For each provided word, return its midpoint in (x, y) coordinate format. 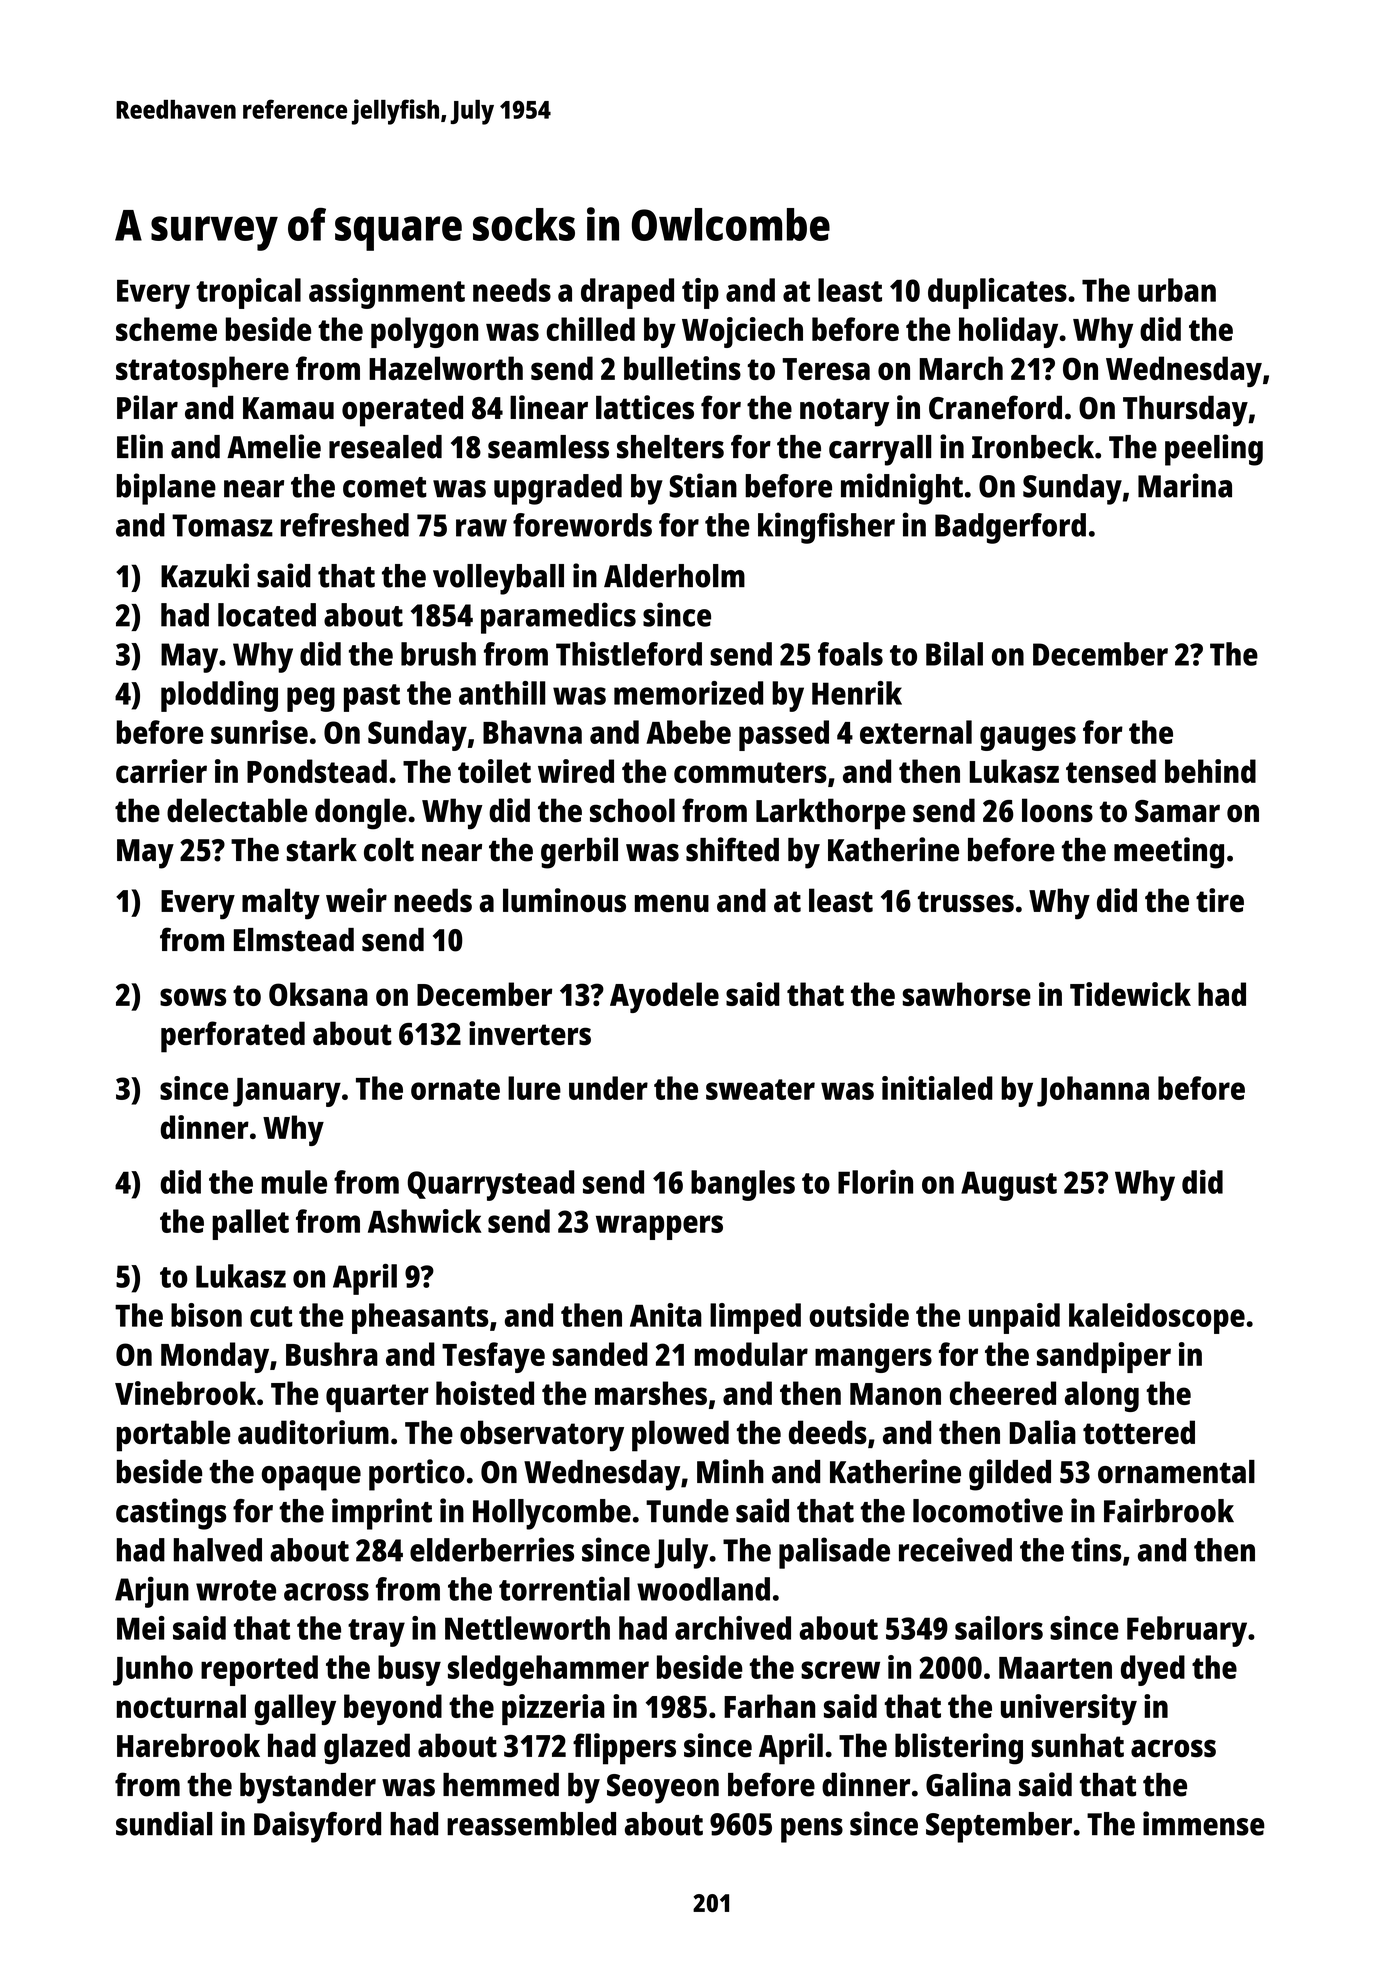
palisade (834, 1553)
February (1187, 1631)
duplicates (997, 293)
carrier (161, 771)
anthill (502, 693)
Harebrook (188, 1745)
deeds (828, 1432)
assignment (387, 293)
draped (627, 293)
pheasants (420, 1318)
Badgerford (1010, 528)
